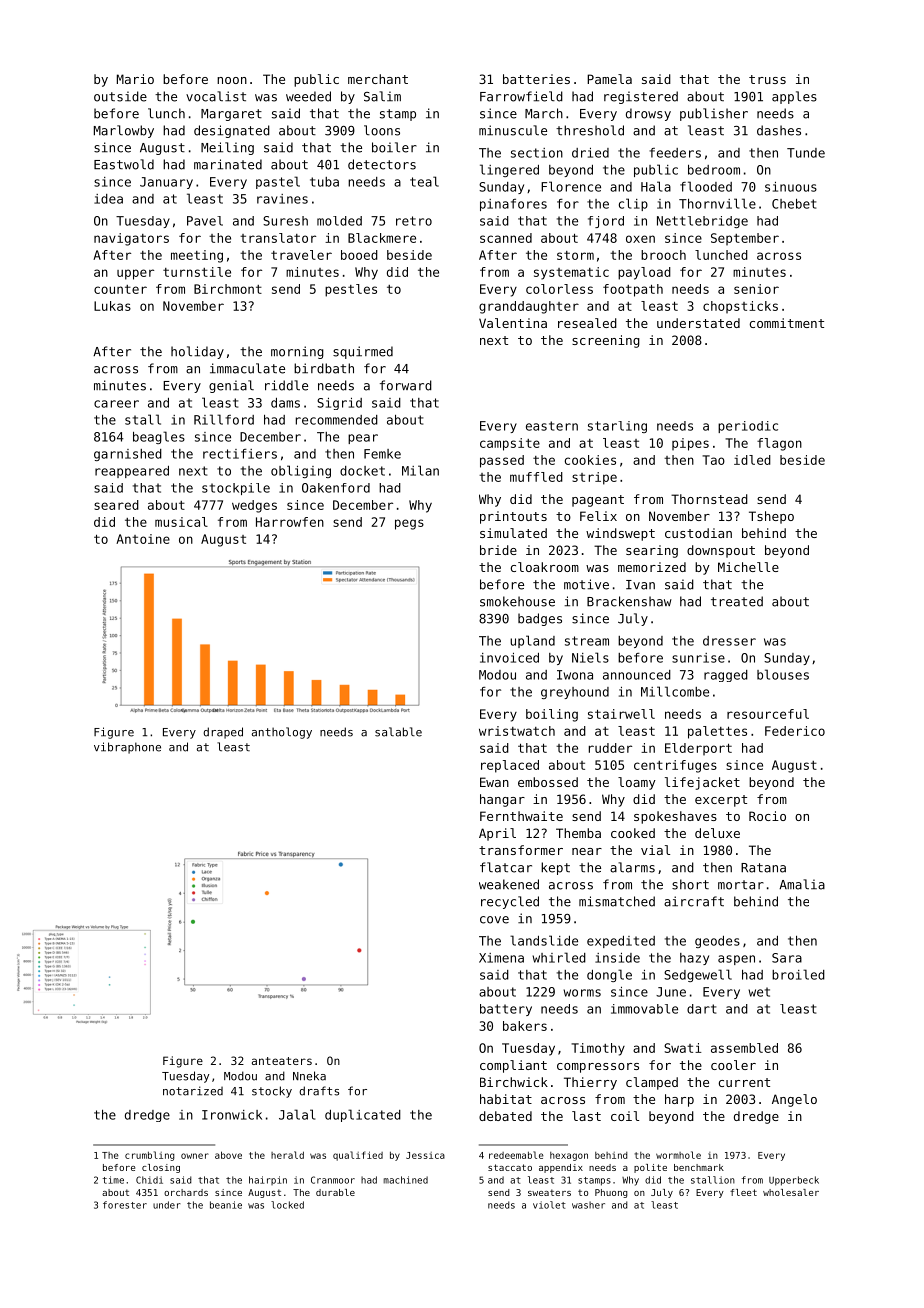  I want to click on registered, so click(641, 97).
